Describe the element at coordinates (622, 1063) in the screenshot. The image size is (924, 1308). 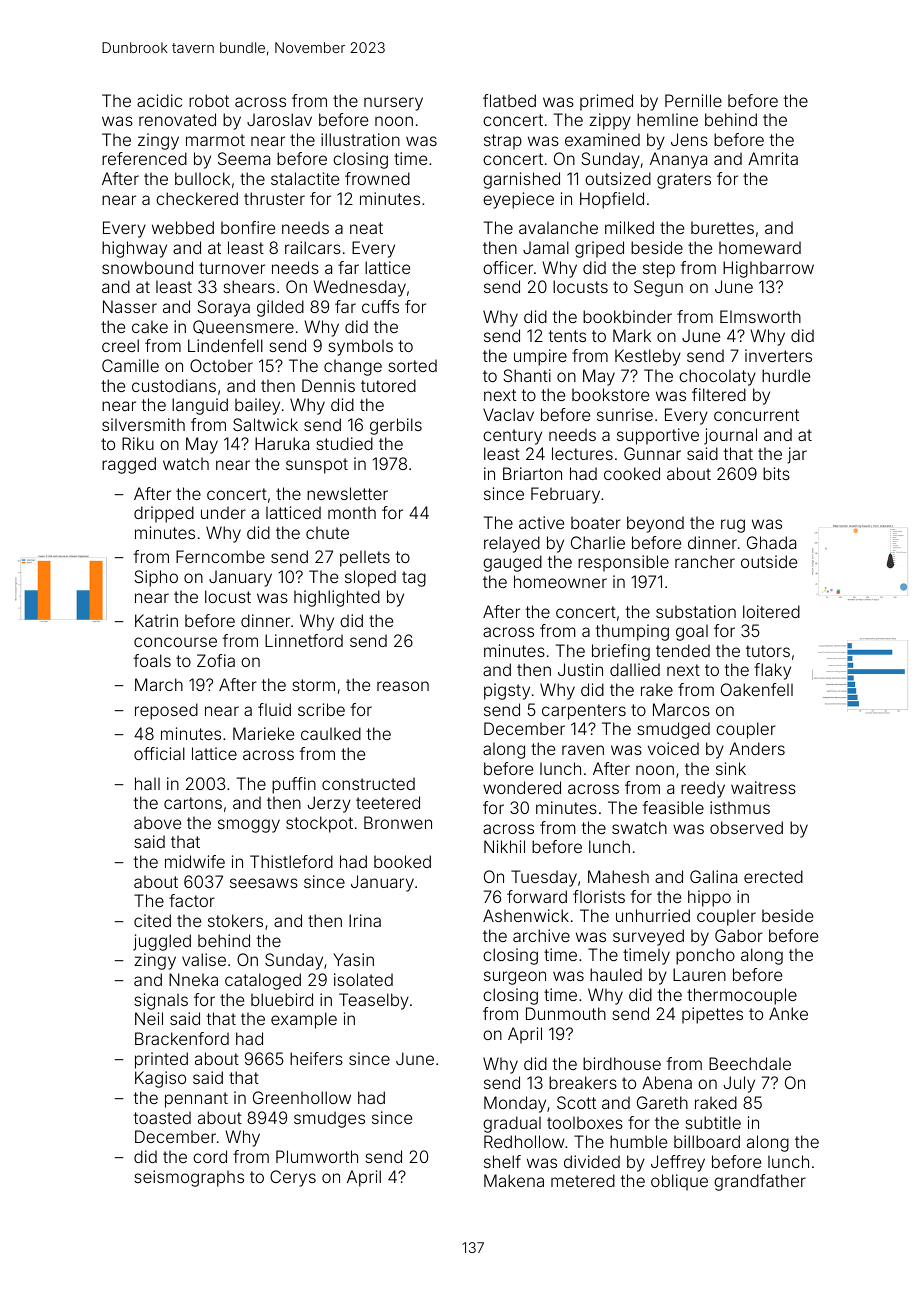
I see `birdhouse` at that location.
